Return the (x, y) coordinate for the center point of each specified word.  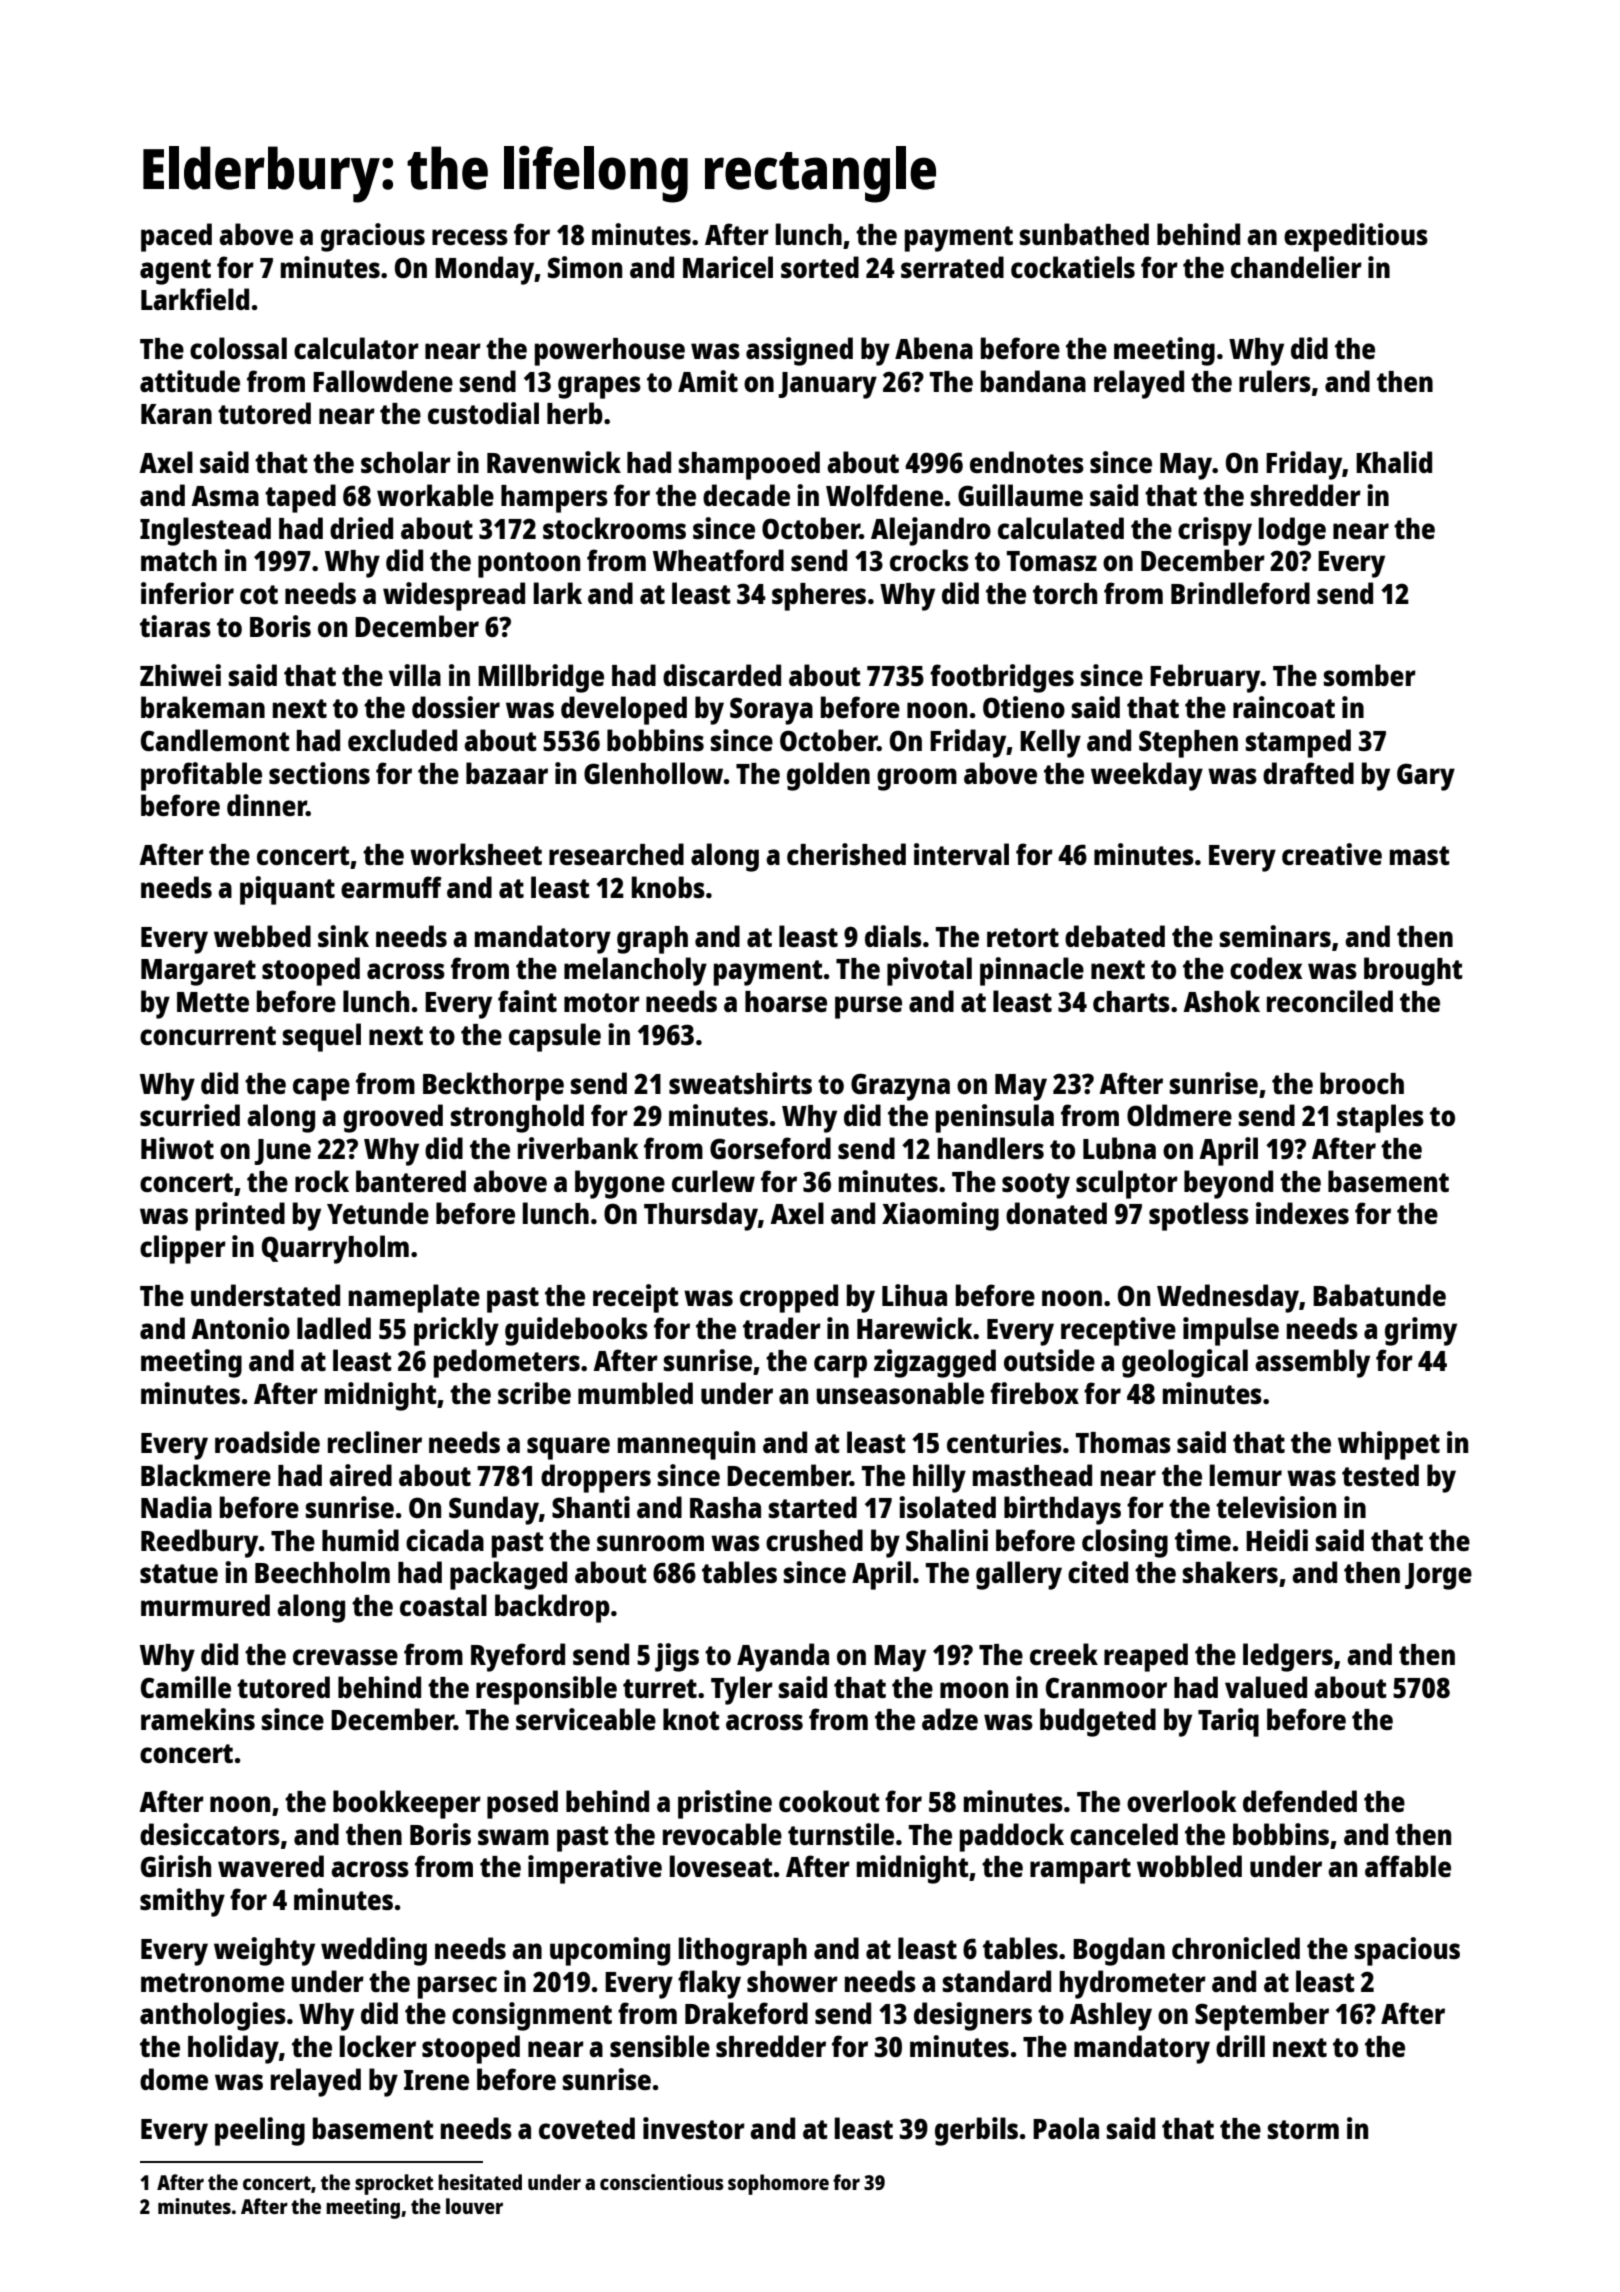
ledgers (1288, 1657)
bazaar (507, 773)
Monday (484, 270)
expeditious (1356, 237)
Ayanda (783, 1657)
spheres (819, 597)
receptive (1118, 1331)
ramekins (198, 1719)
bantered (411, 1181)
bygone (620, 1184)
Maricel (728, 267)
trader (782, 1328)
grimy (1421, 1331)
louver (474, 2206)
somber (1370, 675)
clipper (183, 1249)
